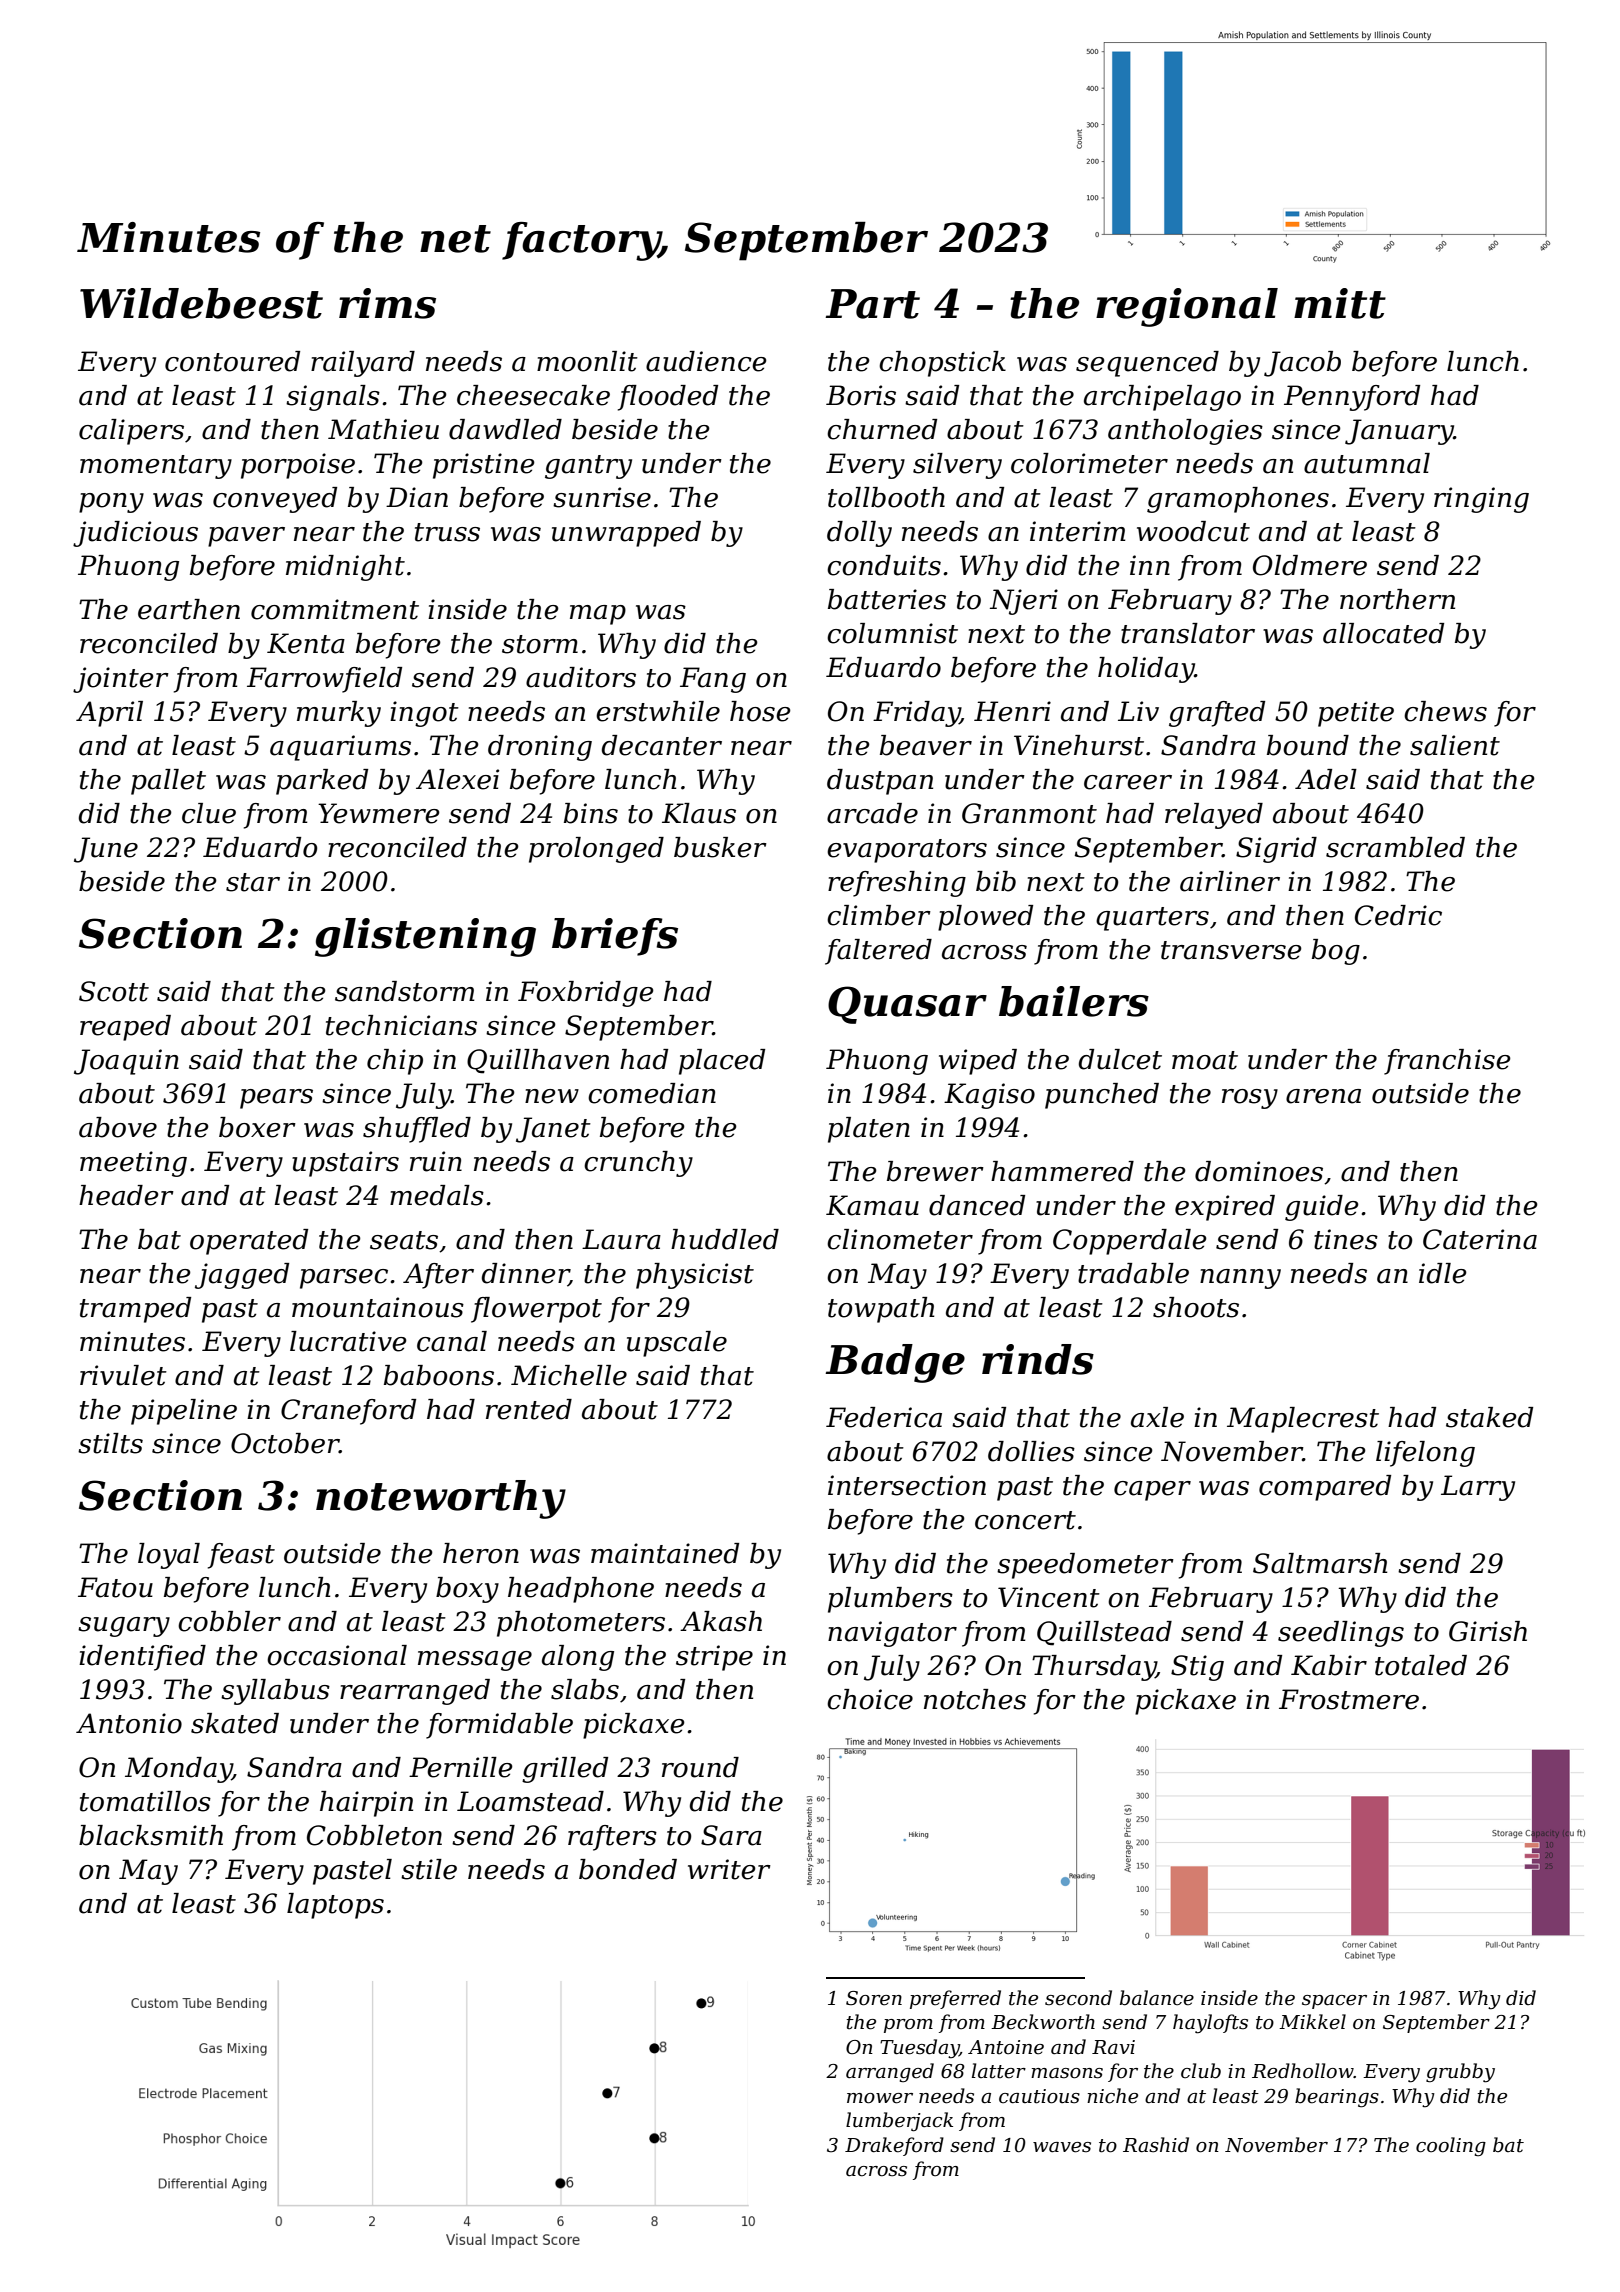 The width and height of the page is (1620, 2292). What do you see at coordinates (235, 1723) in the page?
I see `skated` at bounding box center [235, 1723].
